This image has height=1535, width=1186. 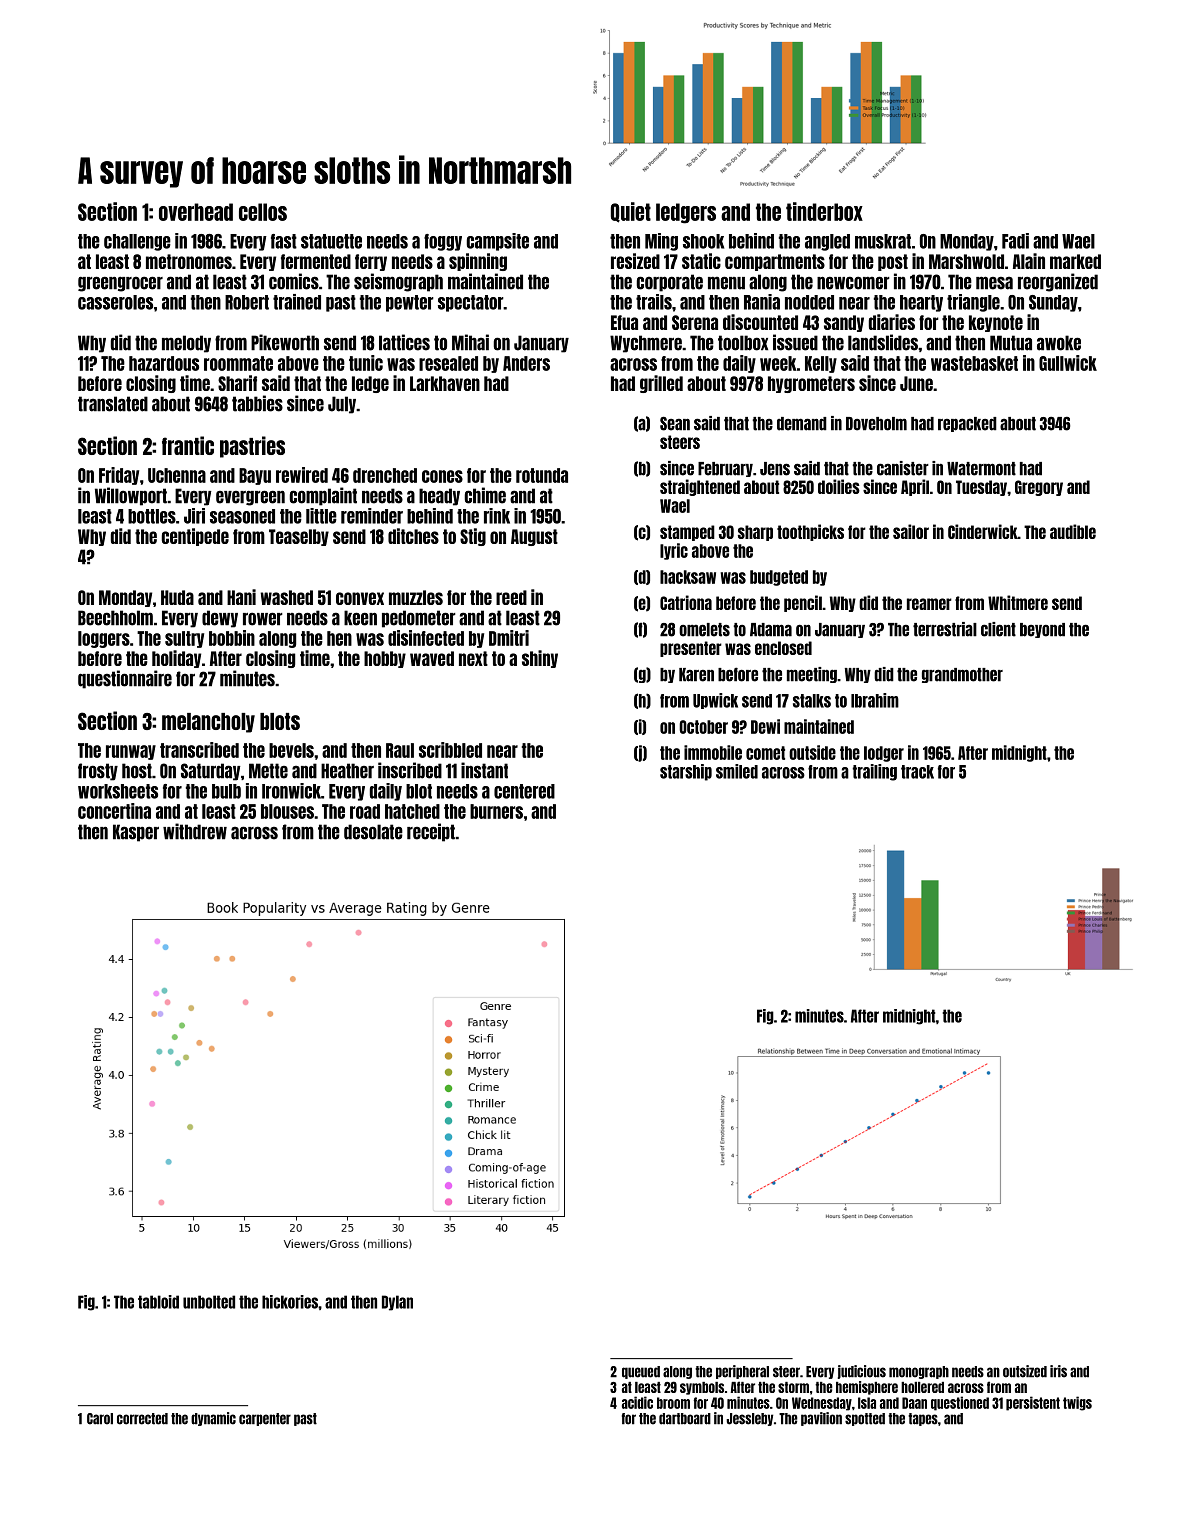 What do you see at coordinates (923, 1419) in the image?
I see `tapes` at bounding box center [923, 1419].
